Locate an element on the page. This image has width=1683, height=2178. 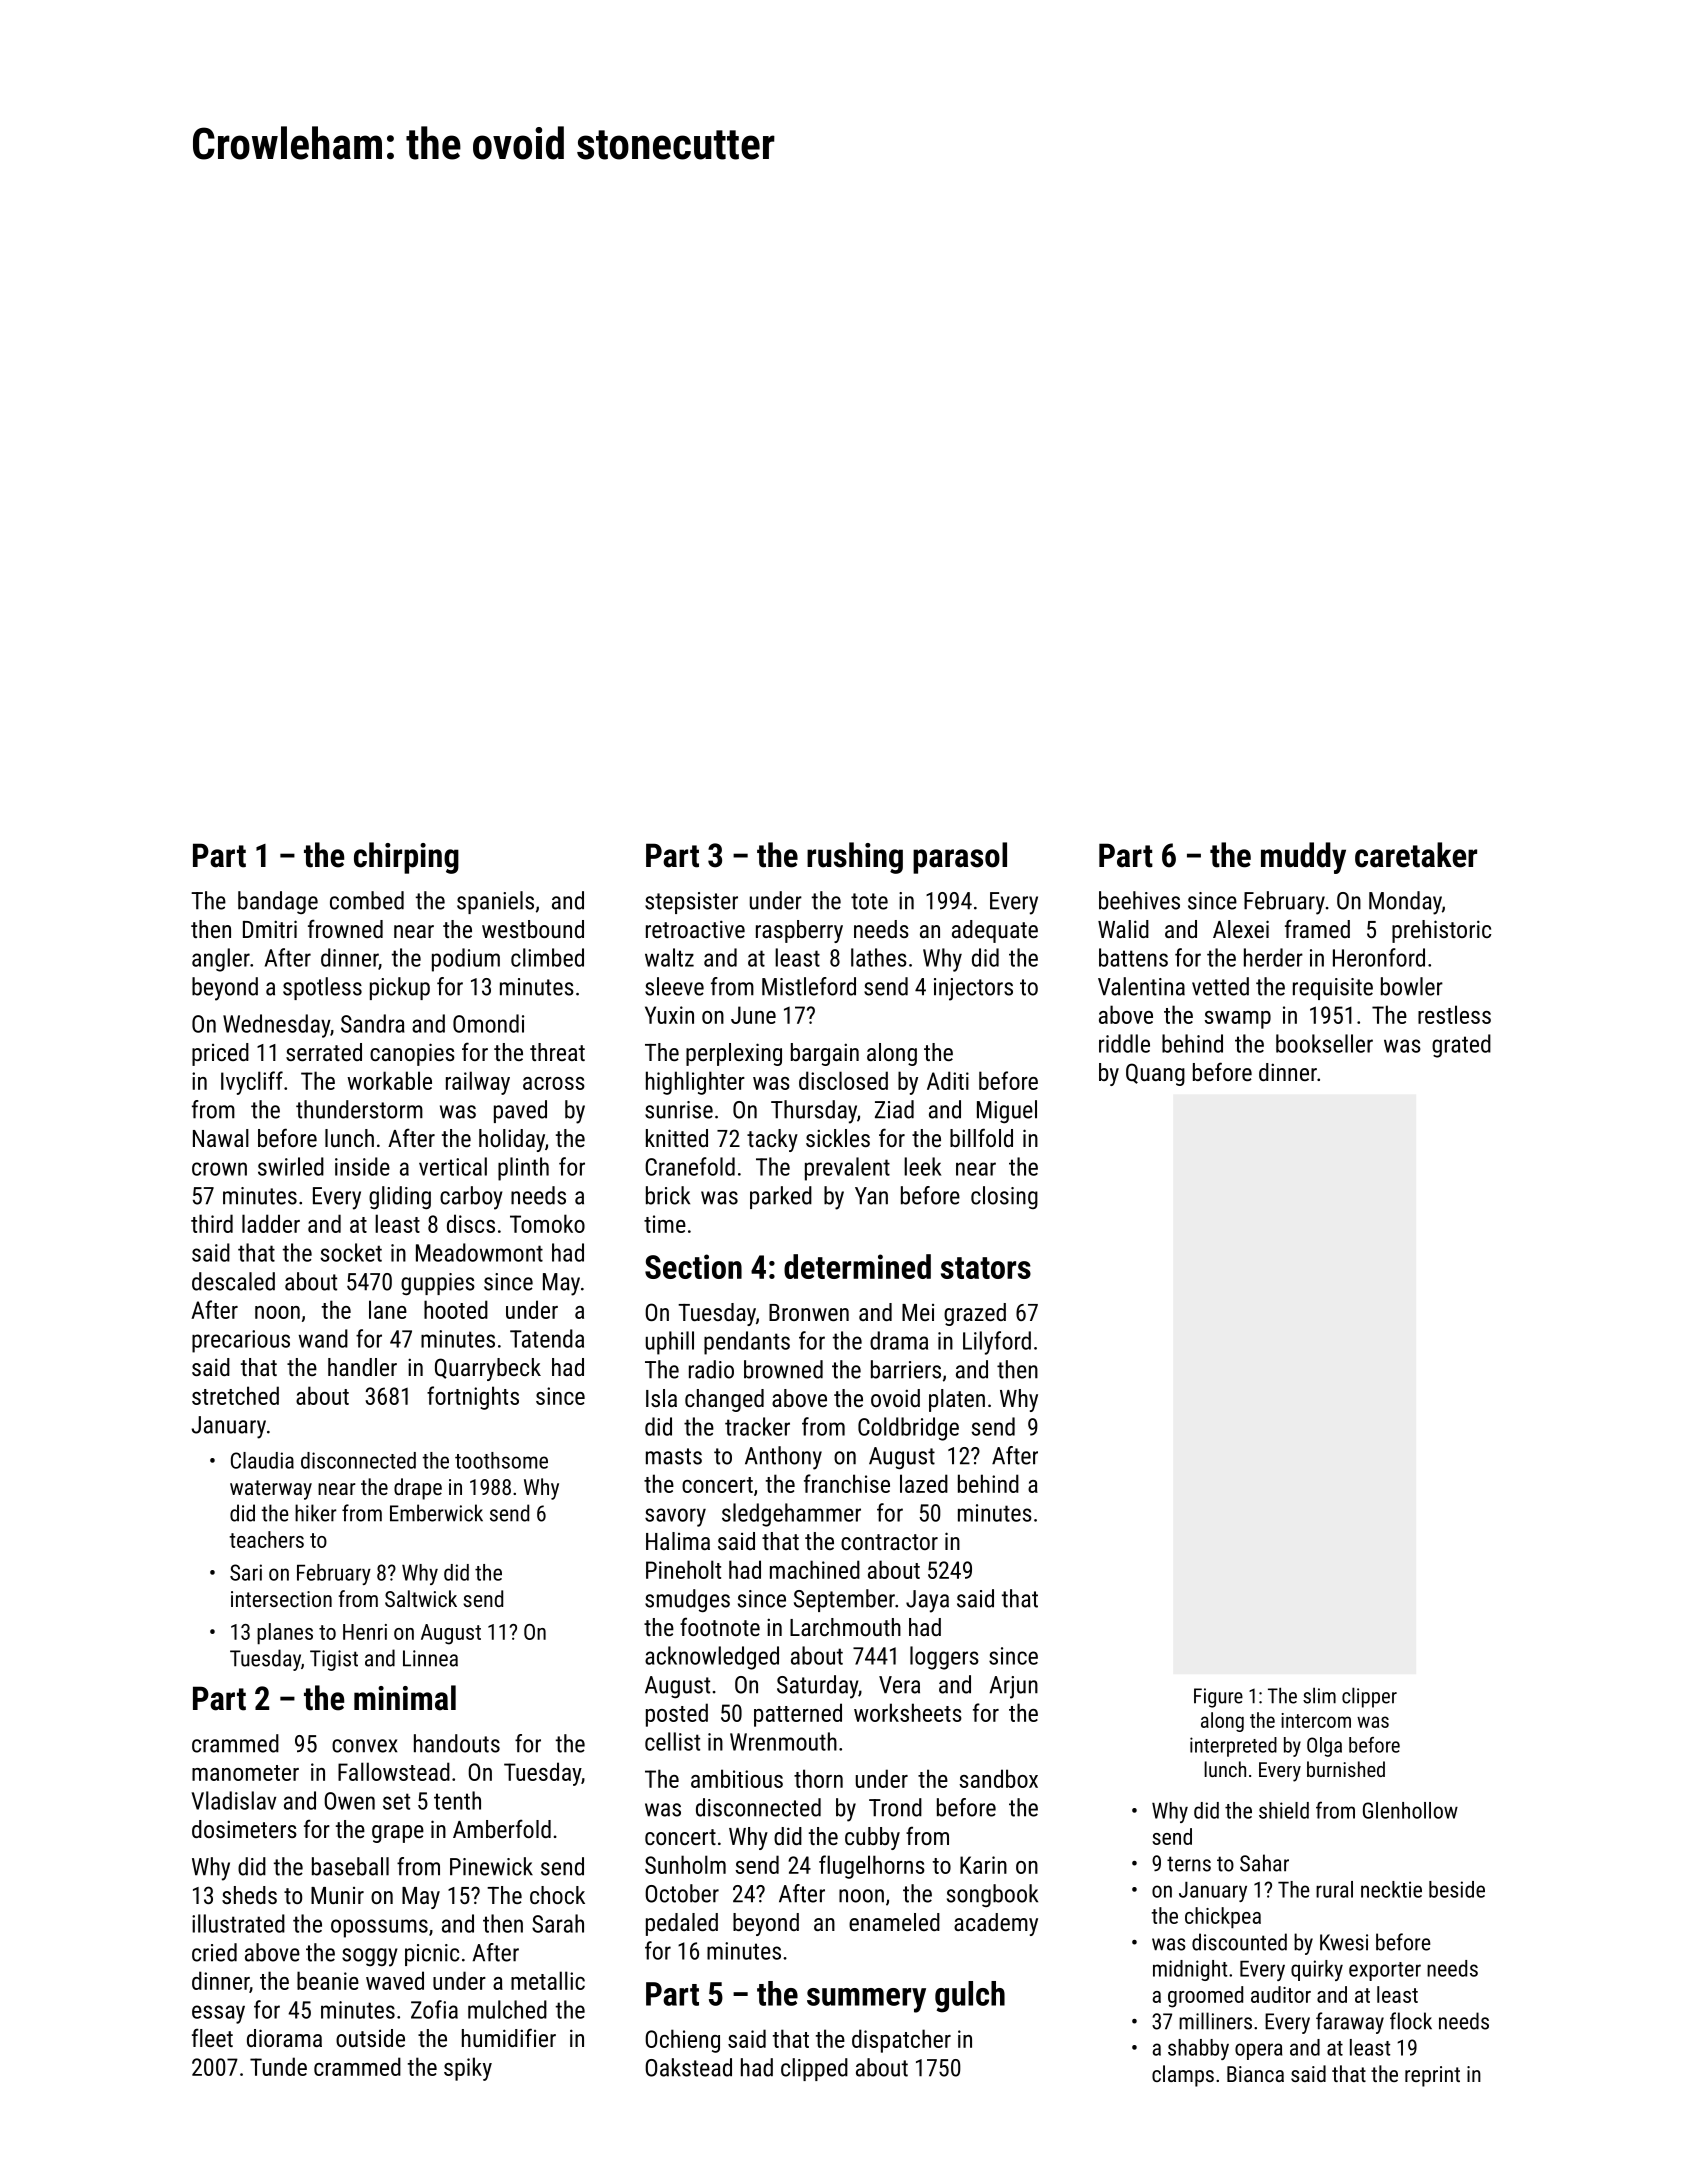
Lilyford is located at coordinates (997, 1343).
